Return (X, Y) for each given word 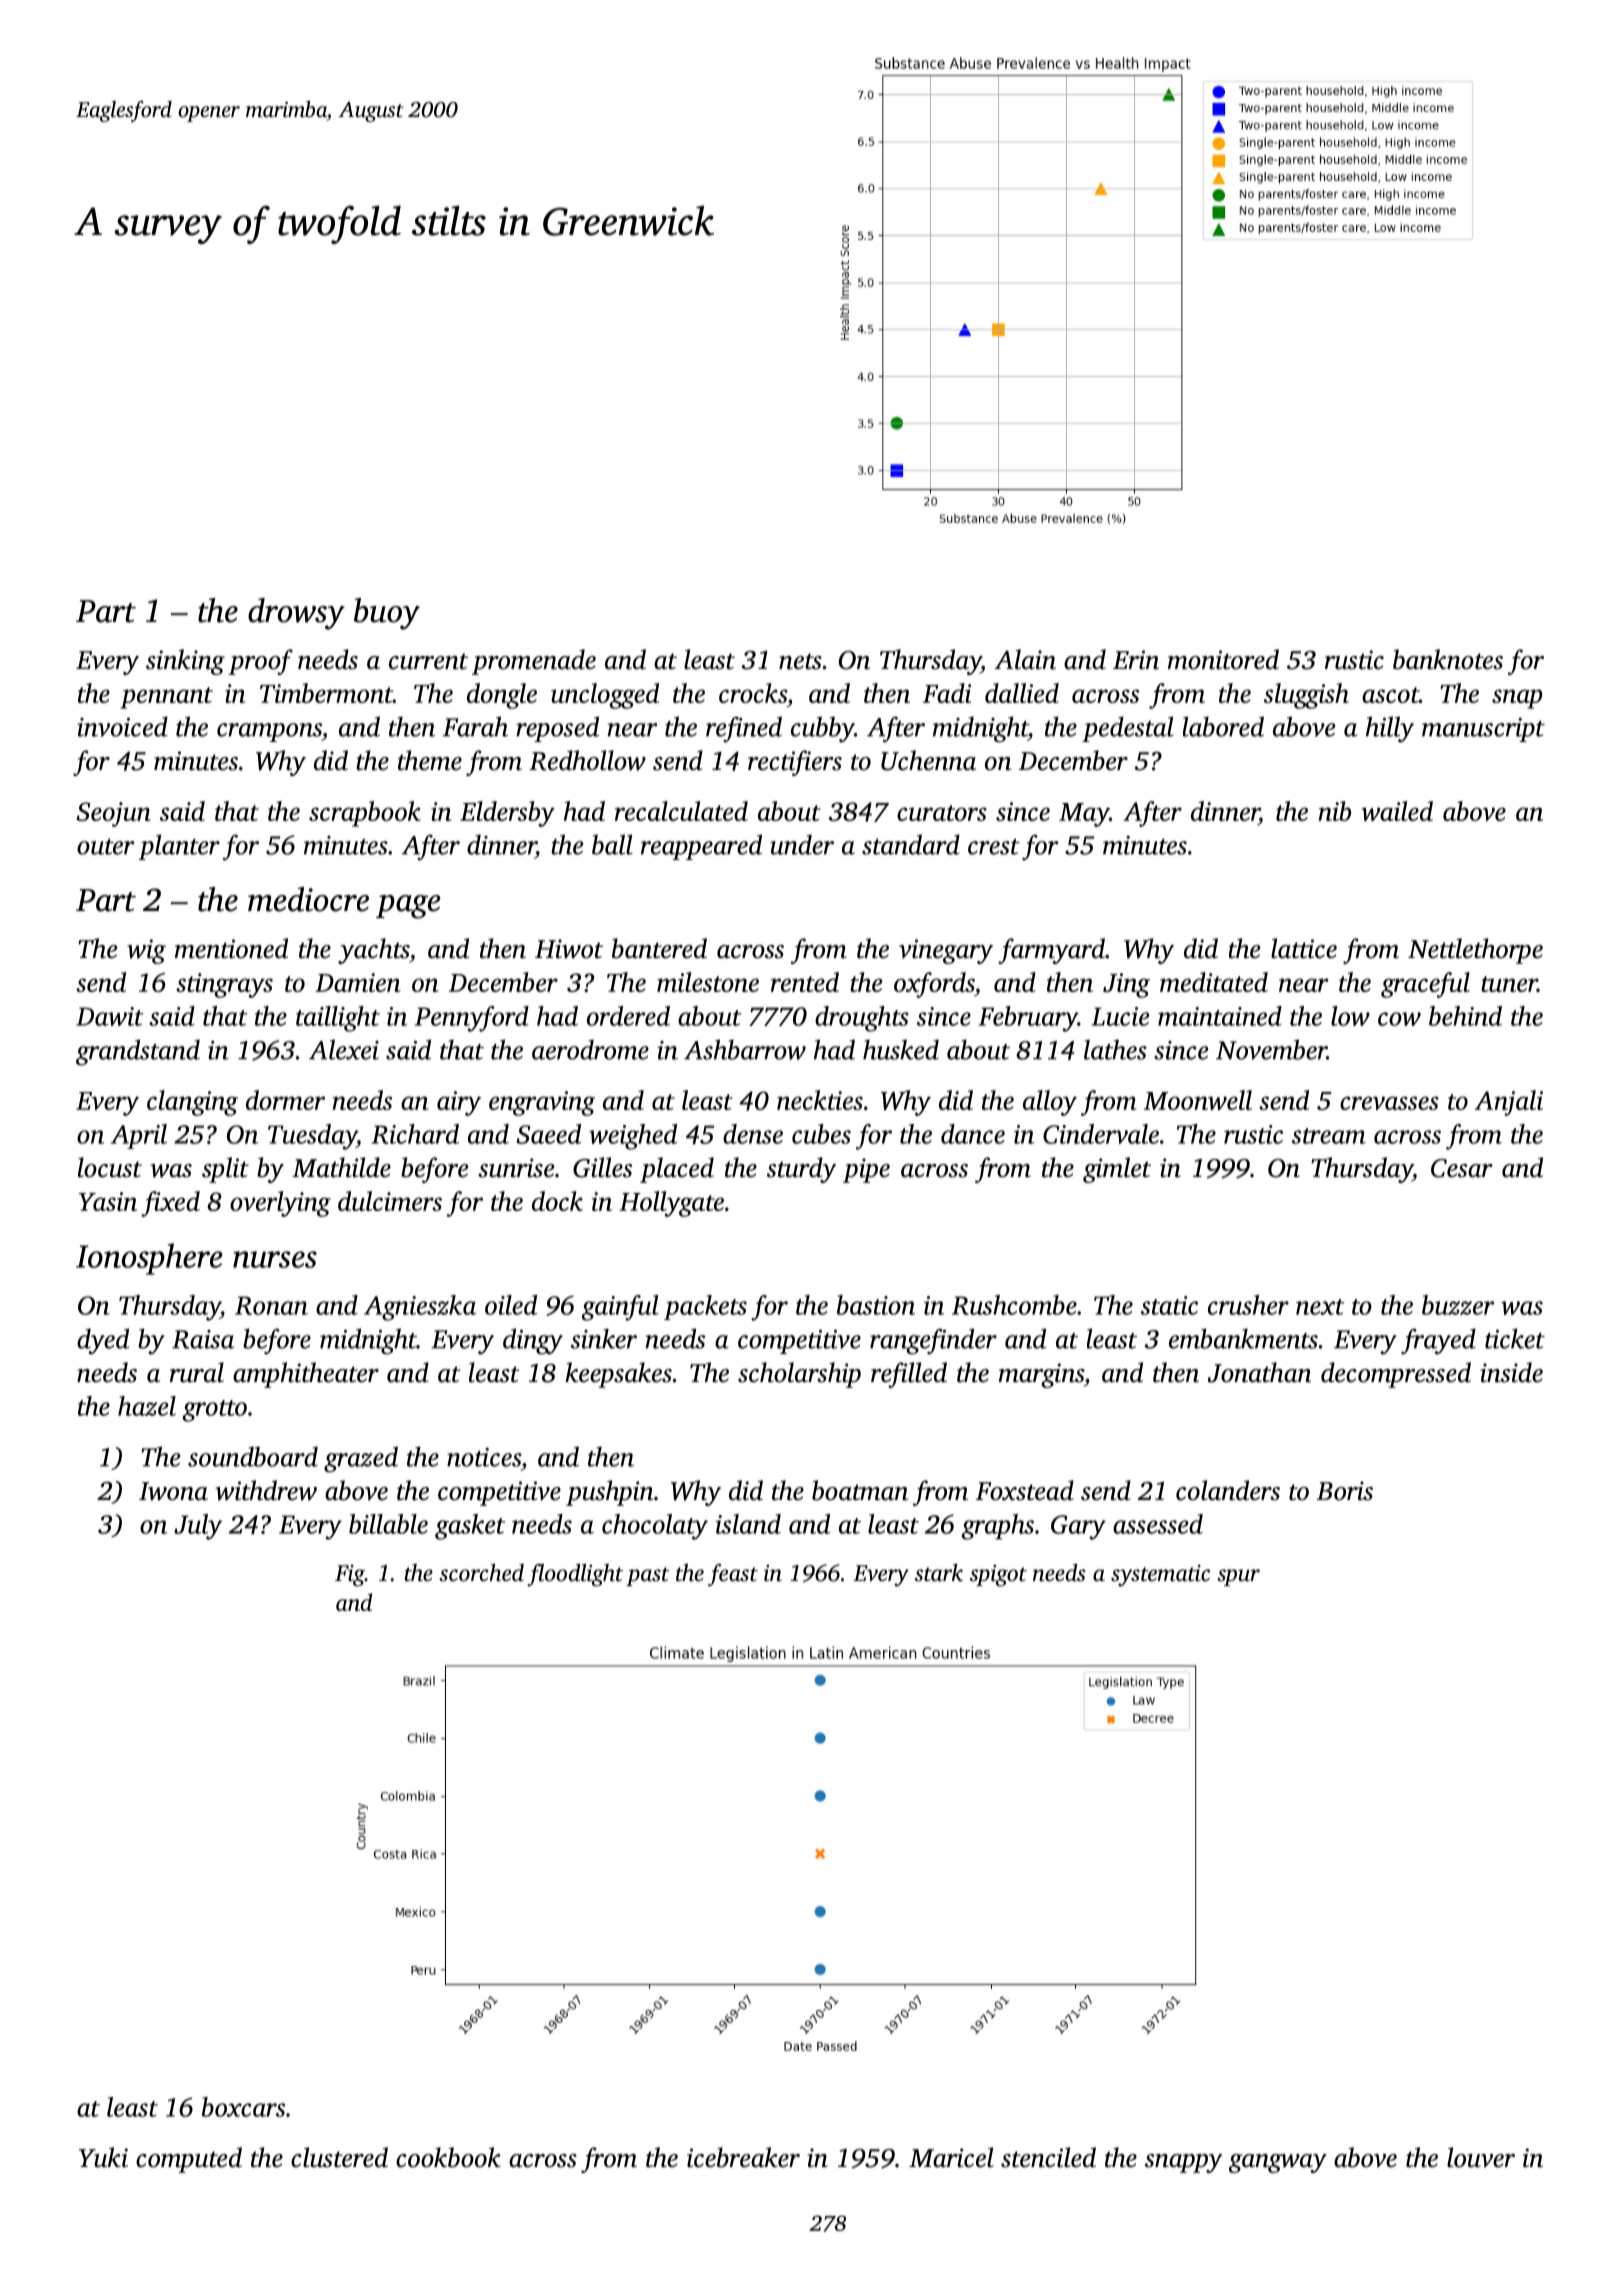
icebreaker (743, 2157)
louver (1481, 2157)
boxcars (243, 2107)
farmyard (1051, 951)
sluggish (1306, 696)
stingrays (224, 985)
